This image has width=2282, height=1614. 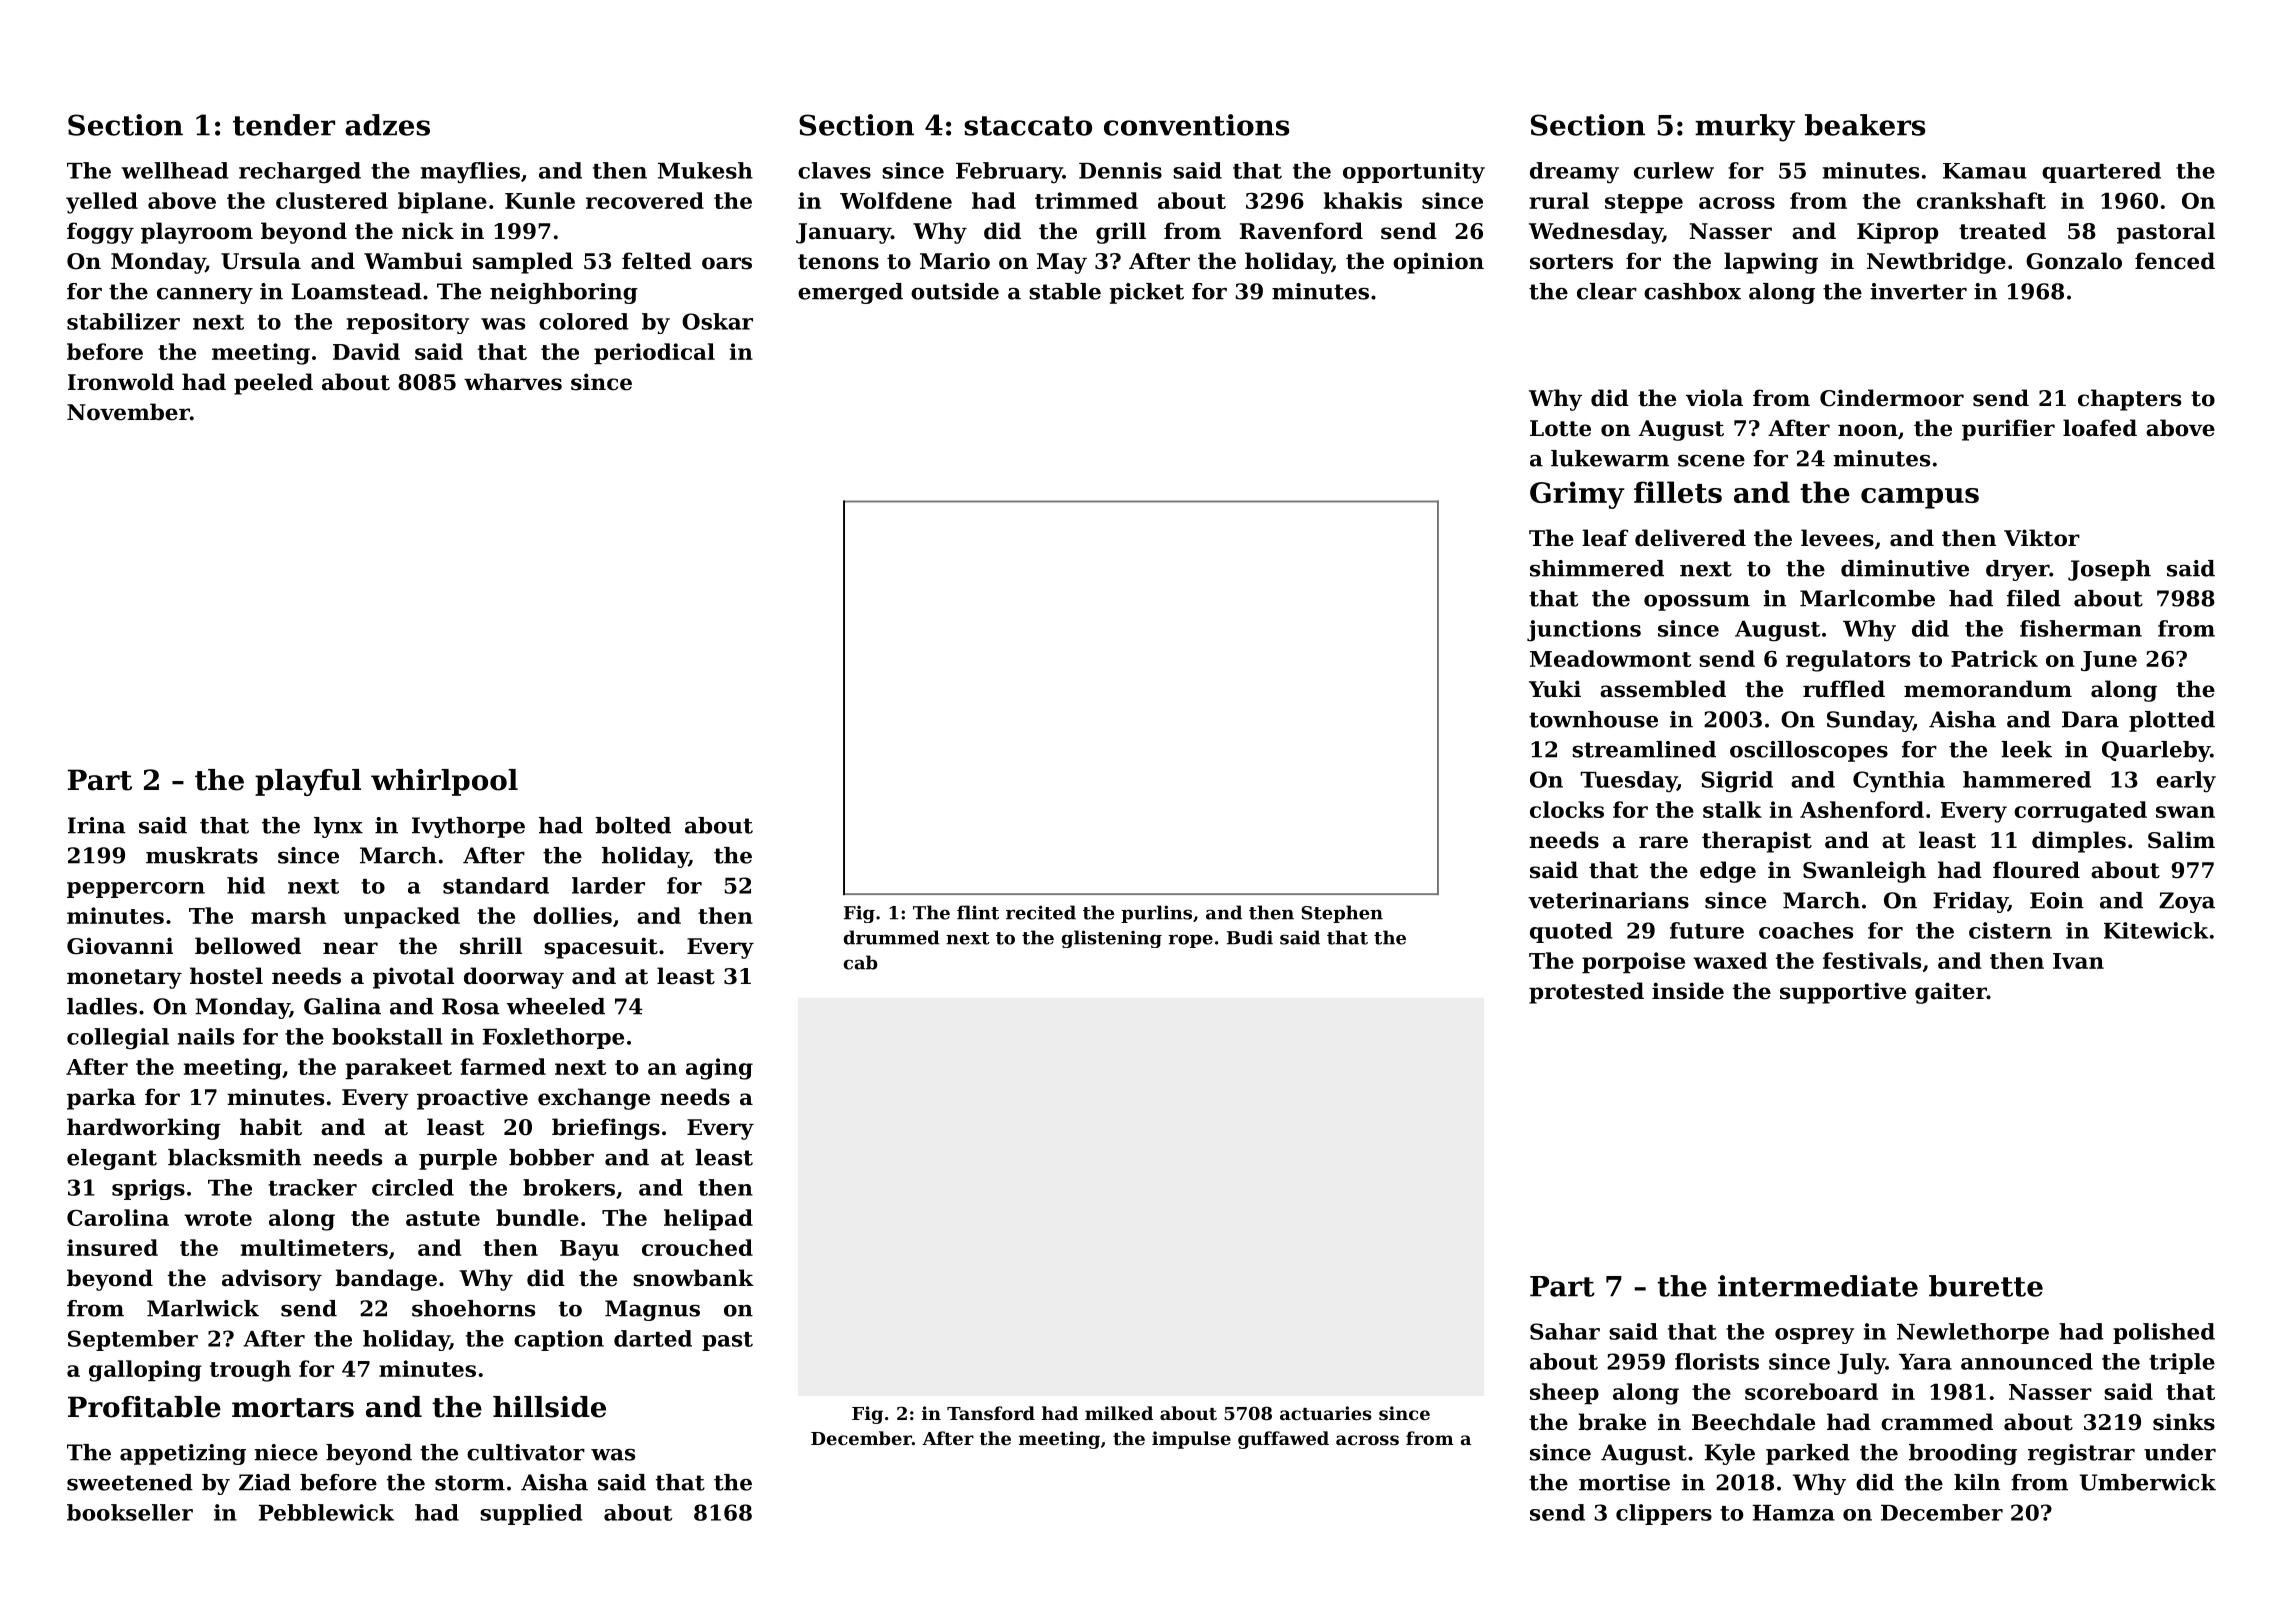 I want to click on bookseller, so click(x=130, y=1512).
